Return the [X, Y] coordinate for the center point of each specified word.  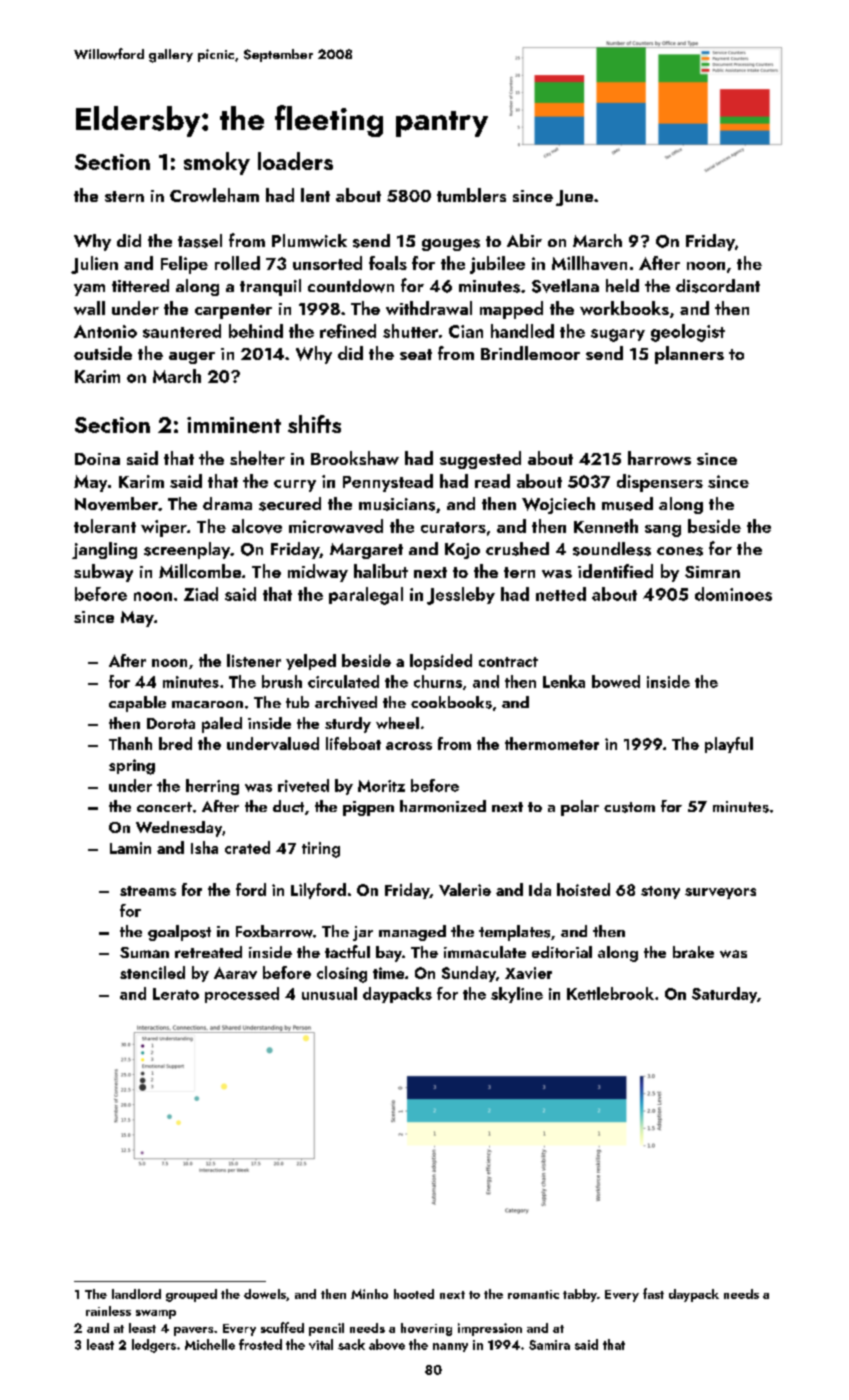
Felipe [184, 265]
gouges [451, 245]
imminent [234, 425]
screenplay [187, 550]
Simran [712, 572]
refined [348, 331]
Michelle [210, 1344]
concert [164, 807]
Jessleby [461, 596]
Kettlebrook [610, 993]
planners [689, 355]
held [622, 285]
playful [729, 745]
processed [242, 995]
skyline [517, 995]
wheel [397, 723]
